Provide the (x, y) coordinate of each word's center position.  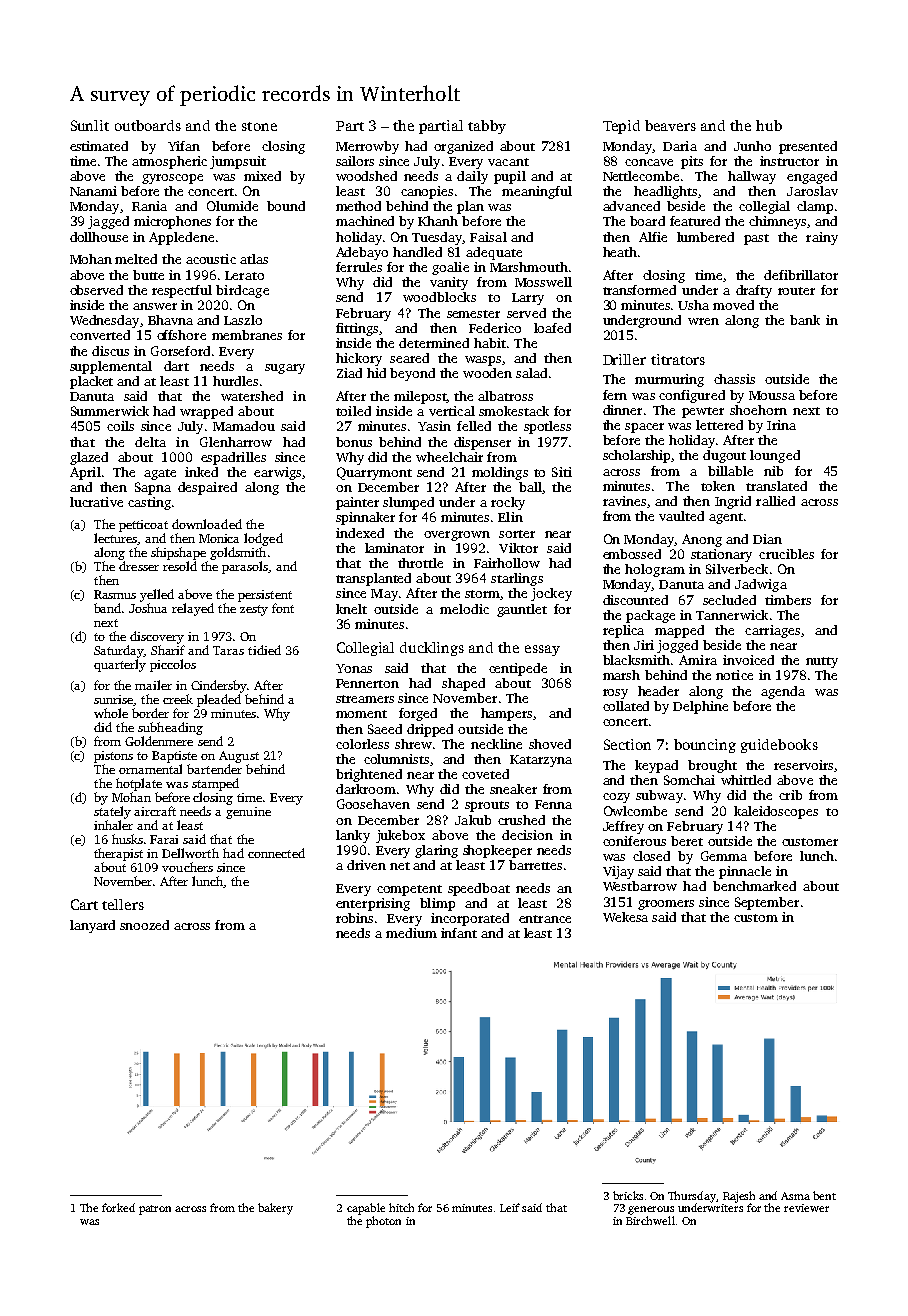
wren (703, 321)
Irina (781, 425)
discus (110, 351)
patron (155, 1210)
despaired (207, 488)
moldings (500, 473)
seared (409, 358)
